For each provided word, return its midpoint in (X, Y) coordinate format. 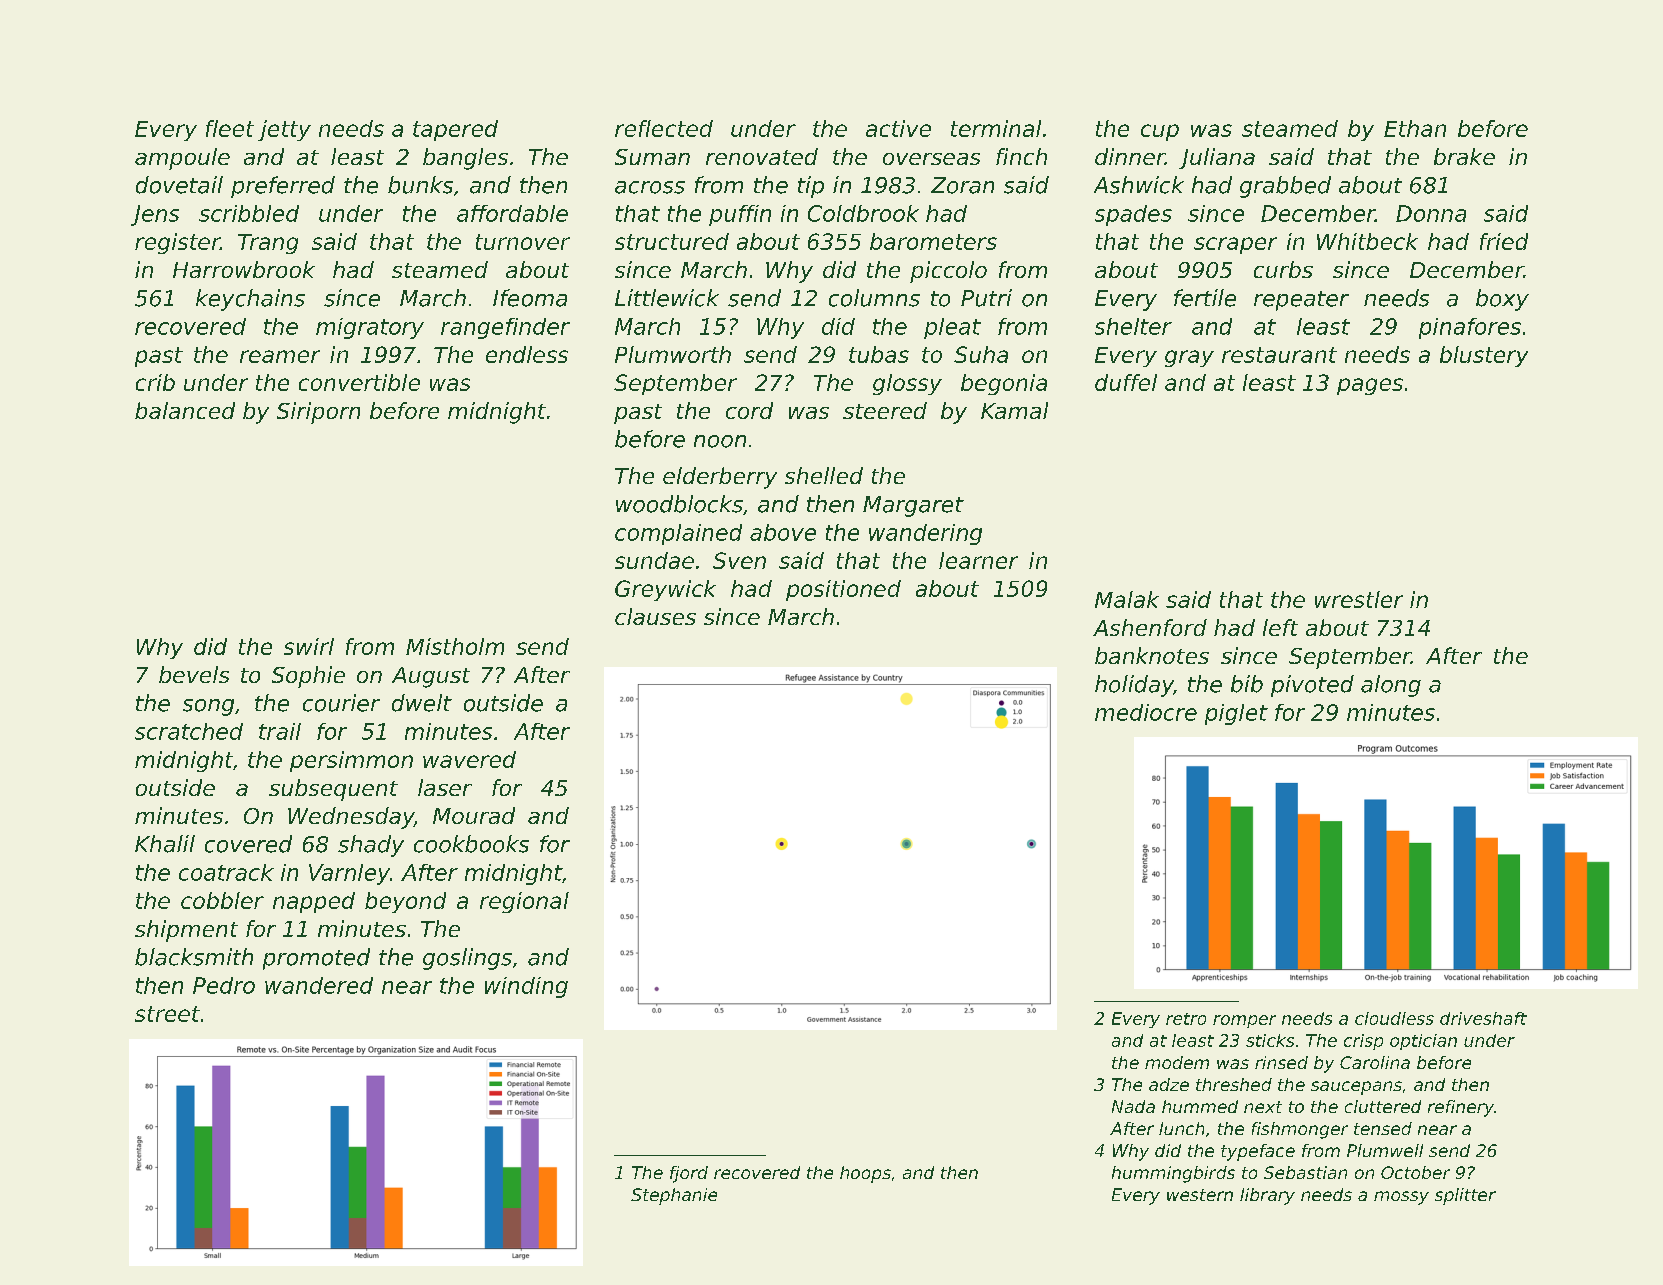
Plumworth (673, 354)
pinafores (1470, 328)
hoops (865, 1174)
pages (1370, 386)
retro (1186, 1019)
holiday (1134, 686)
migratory (370, 328)
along (1391, 686)
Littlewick (667, 298)
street (167, 1014)
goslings (467, 959)
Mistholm (455, 646)
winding (526, 987)
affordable (512, 213)
